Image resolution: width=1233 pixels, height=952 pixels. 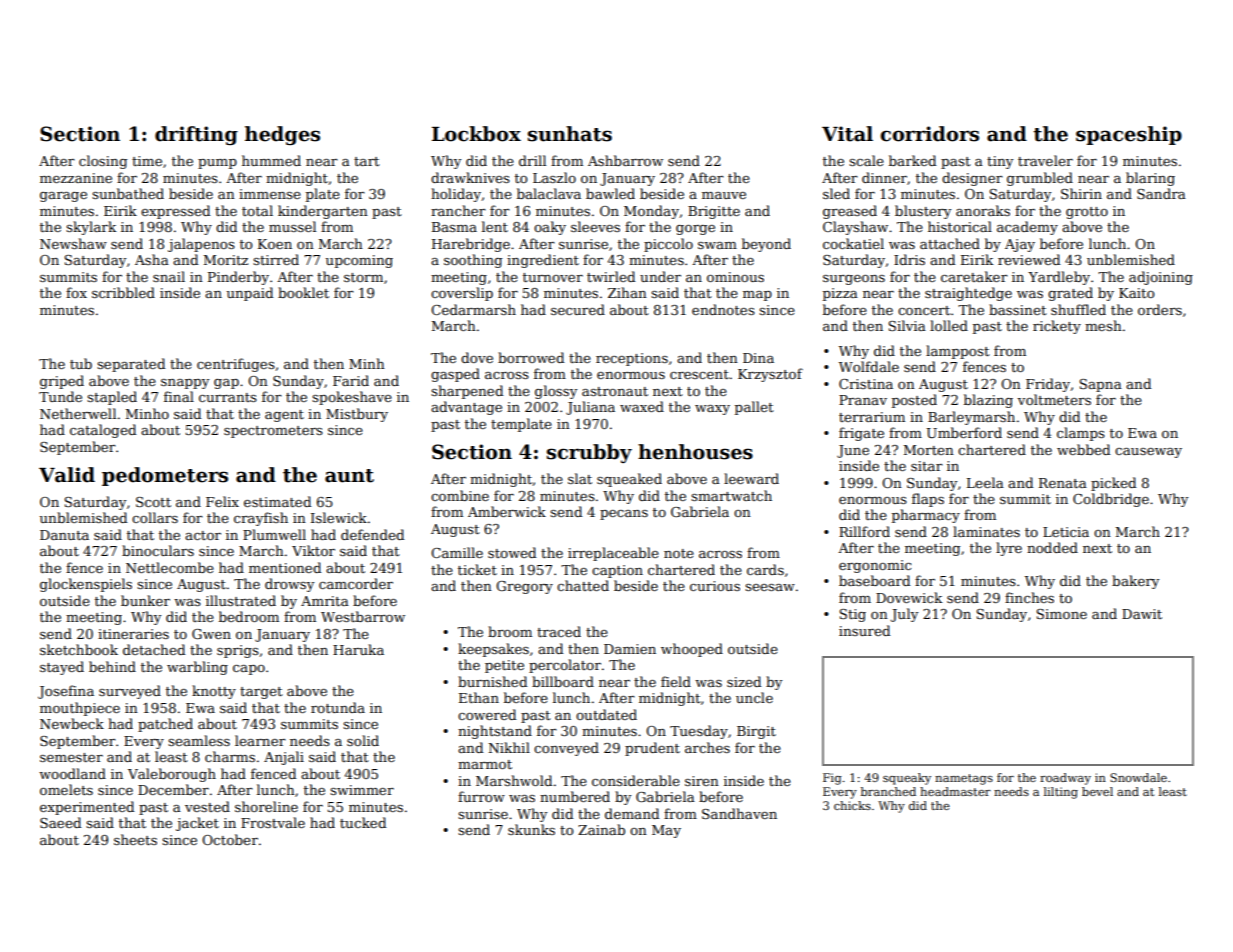 I want to click on hedges, so click(x=282, y=135).
